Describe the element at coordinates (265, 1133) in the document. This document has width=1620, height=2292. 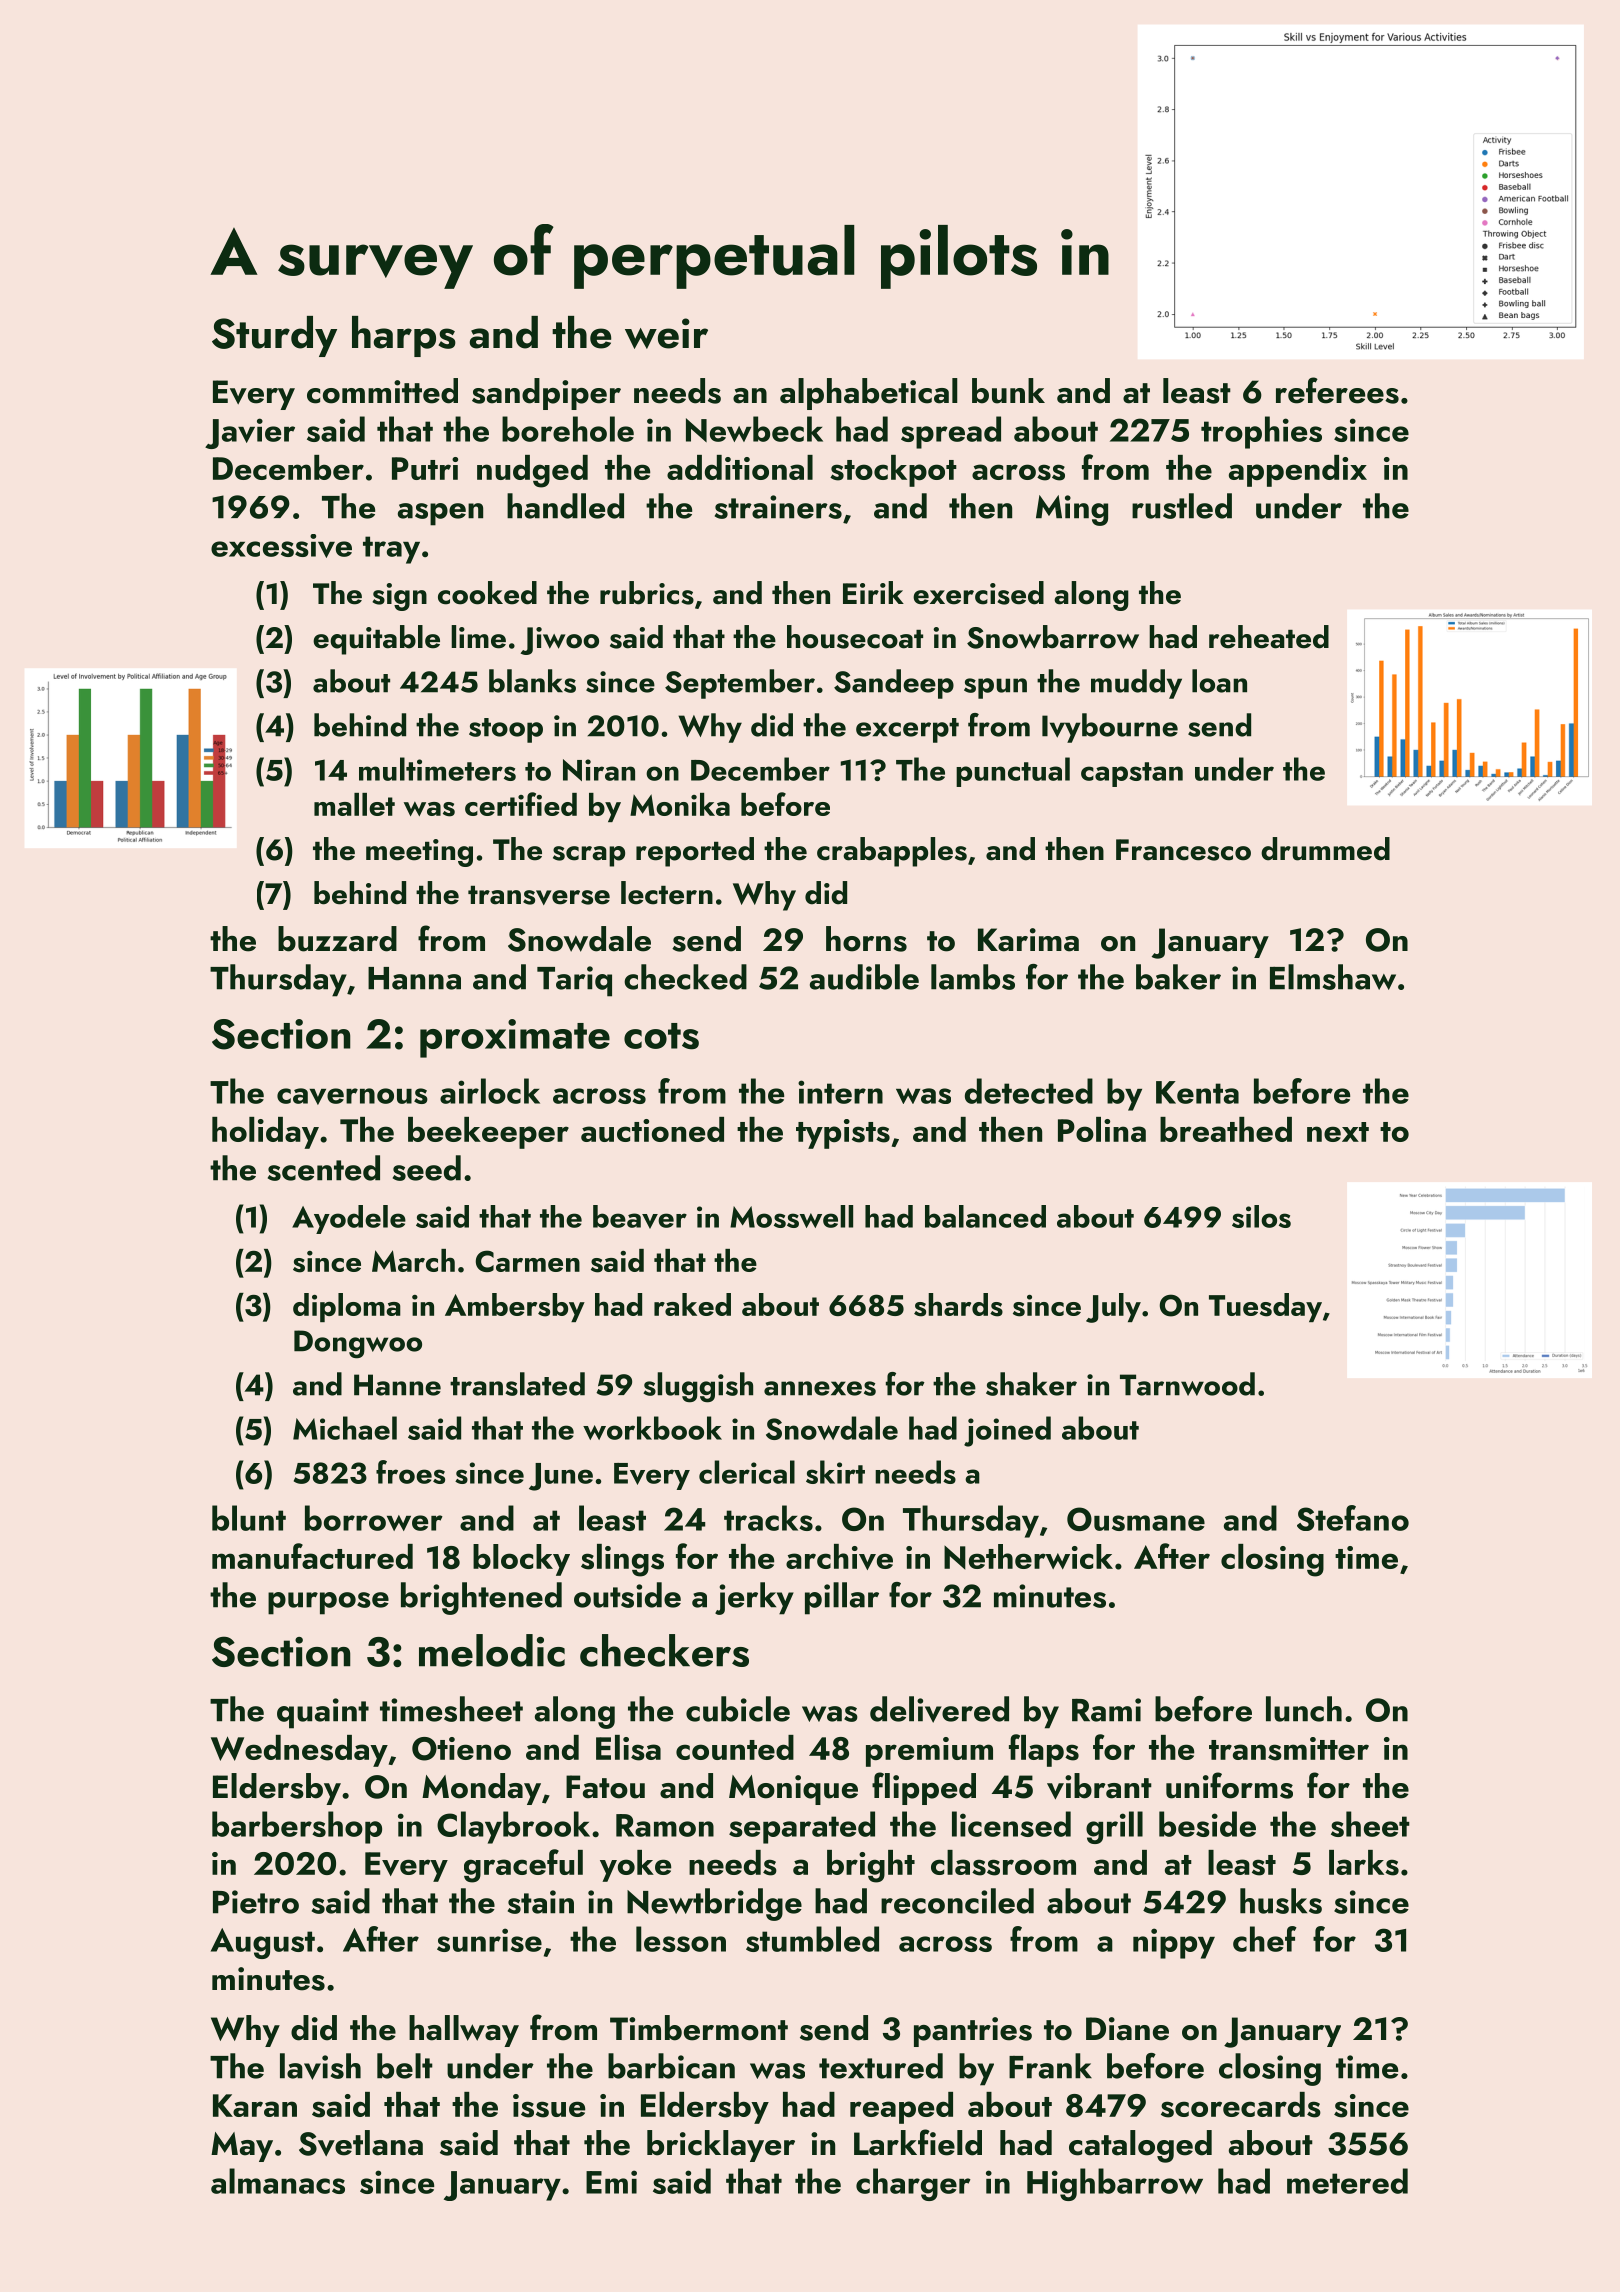
I see `holiday` at that location.
